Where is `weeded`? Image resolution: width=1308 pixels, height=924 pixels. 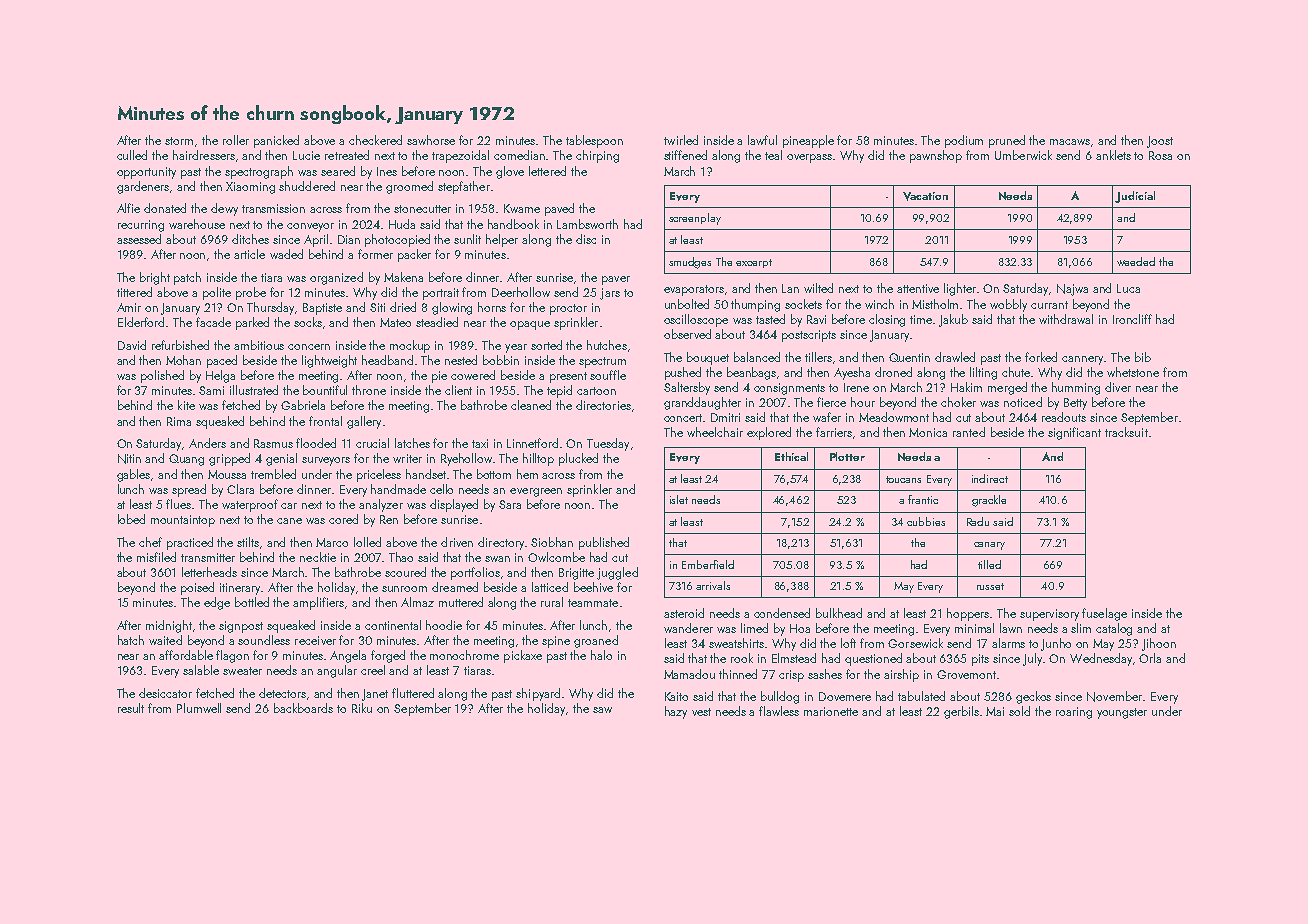 weeded is located at coordinates (1136, 261).
